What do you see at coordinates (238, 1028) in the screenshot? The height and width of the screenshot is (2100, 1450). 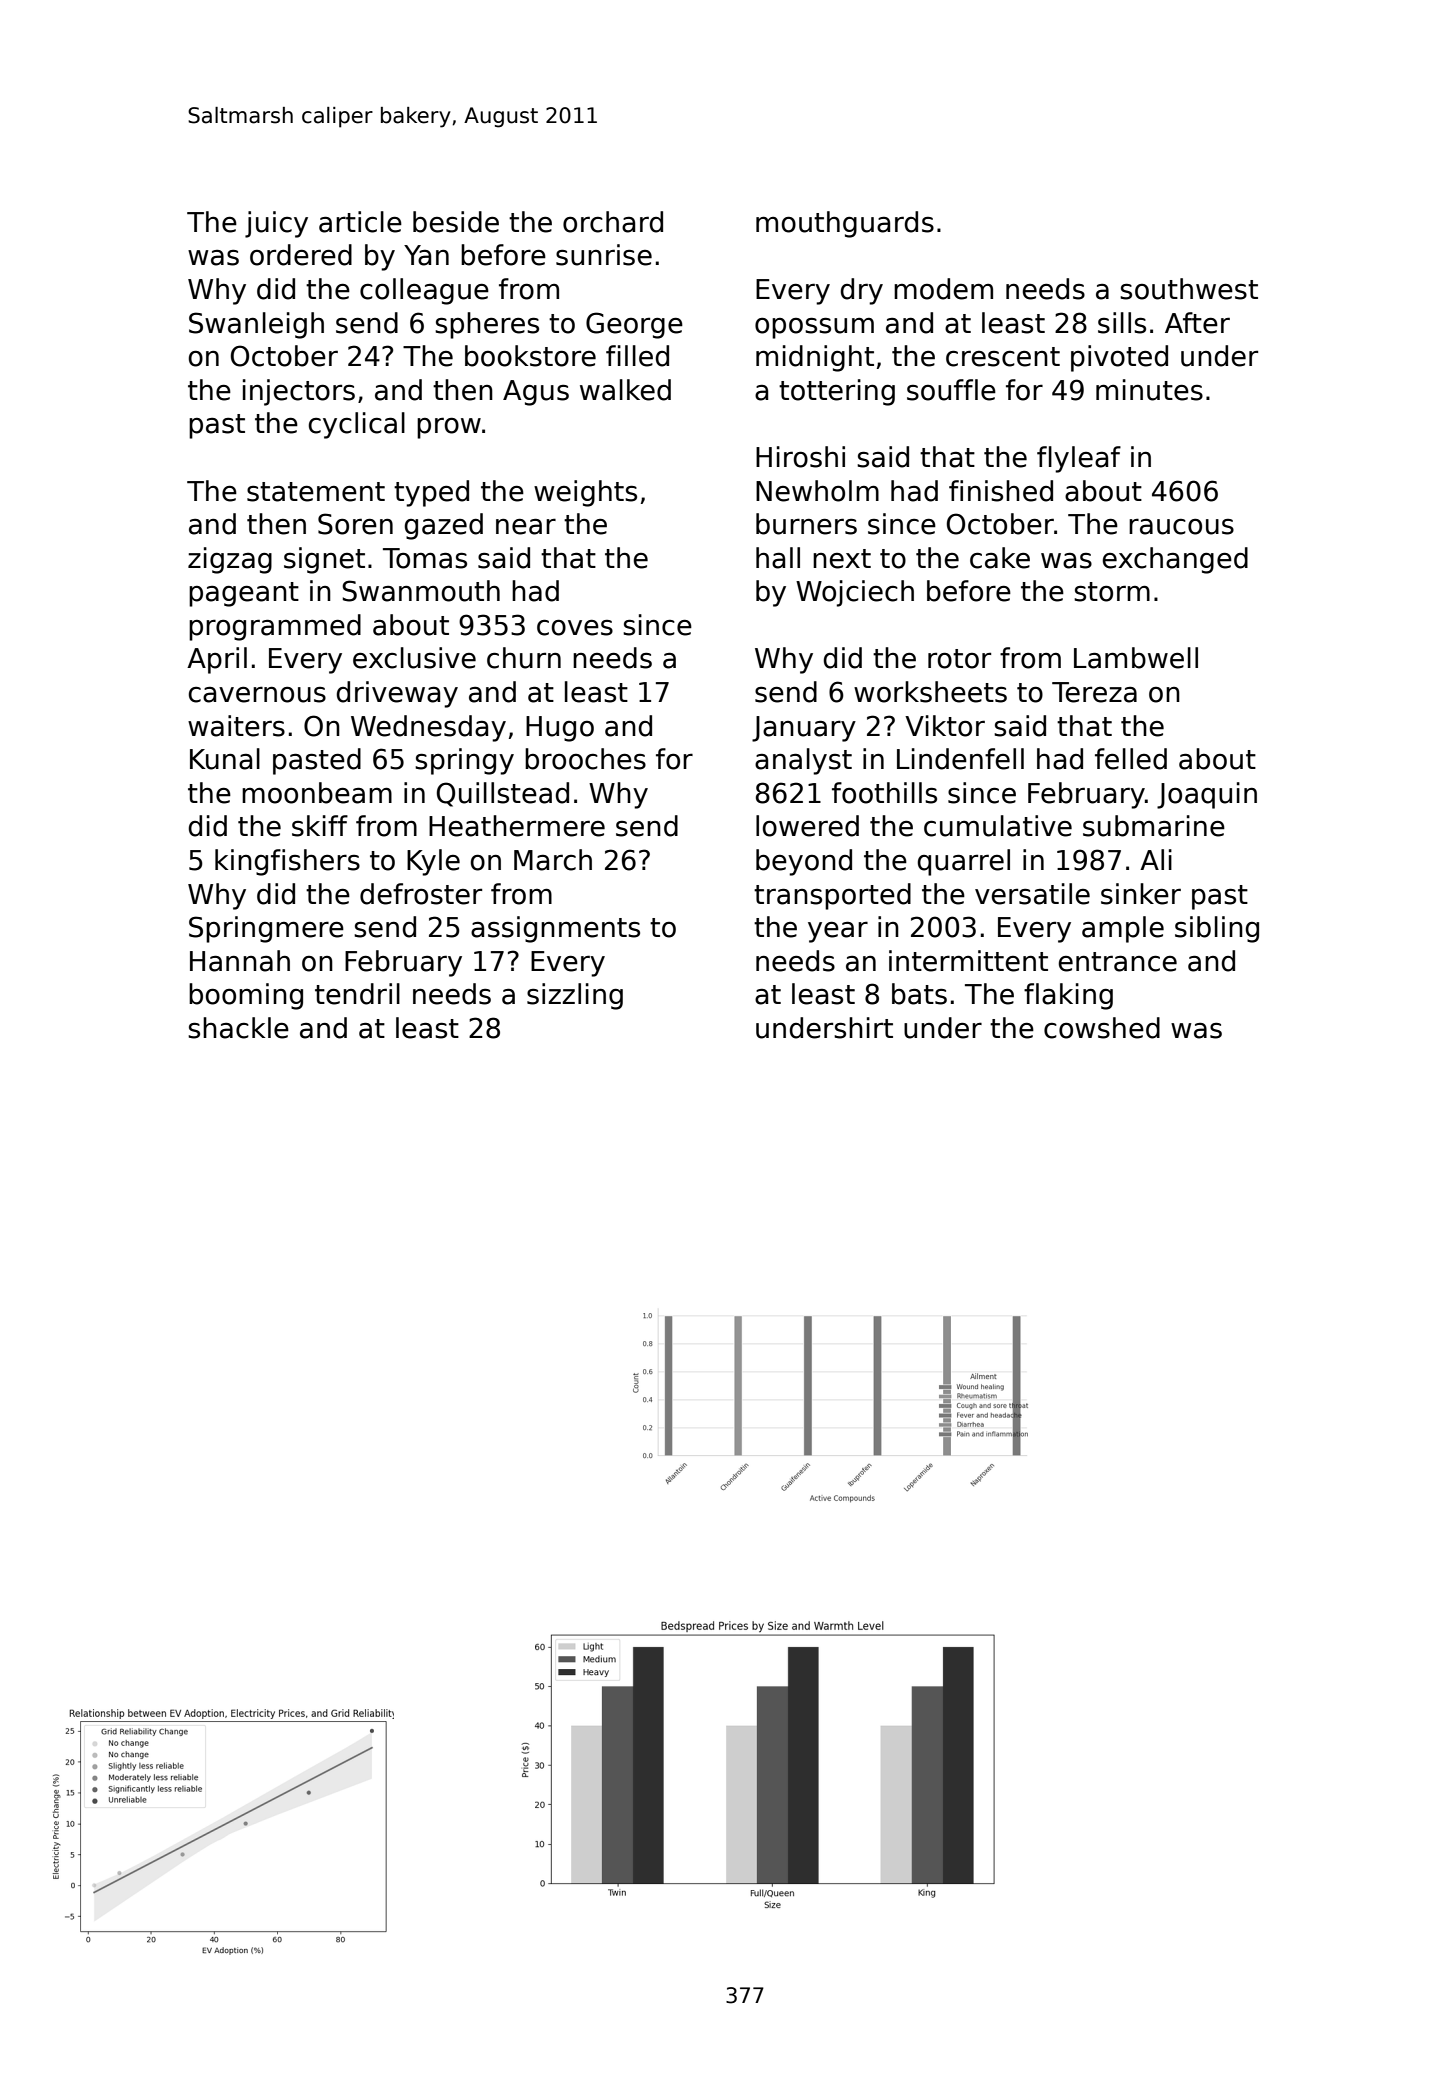 I see `shackle` at bounding box center [238, 1028].
